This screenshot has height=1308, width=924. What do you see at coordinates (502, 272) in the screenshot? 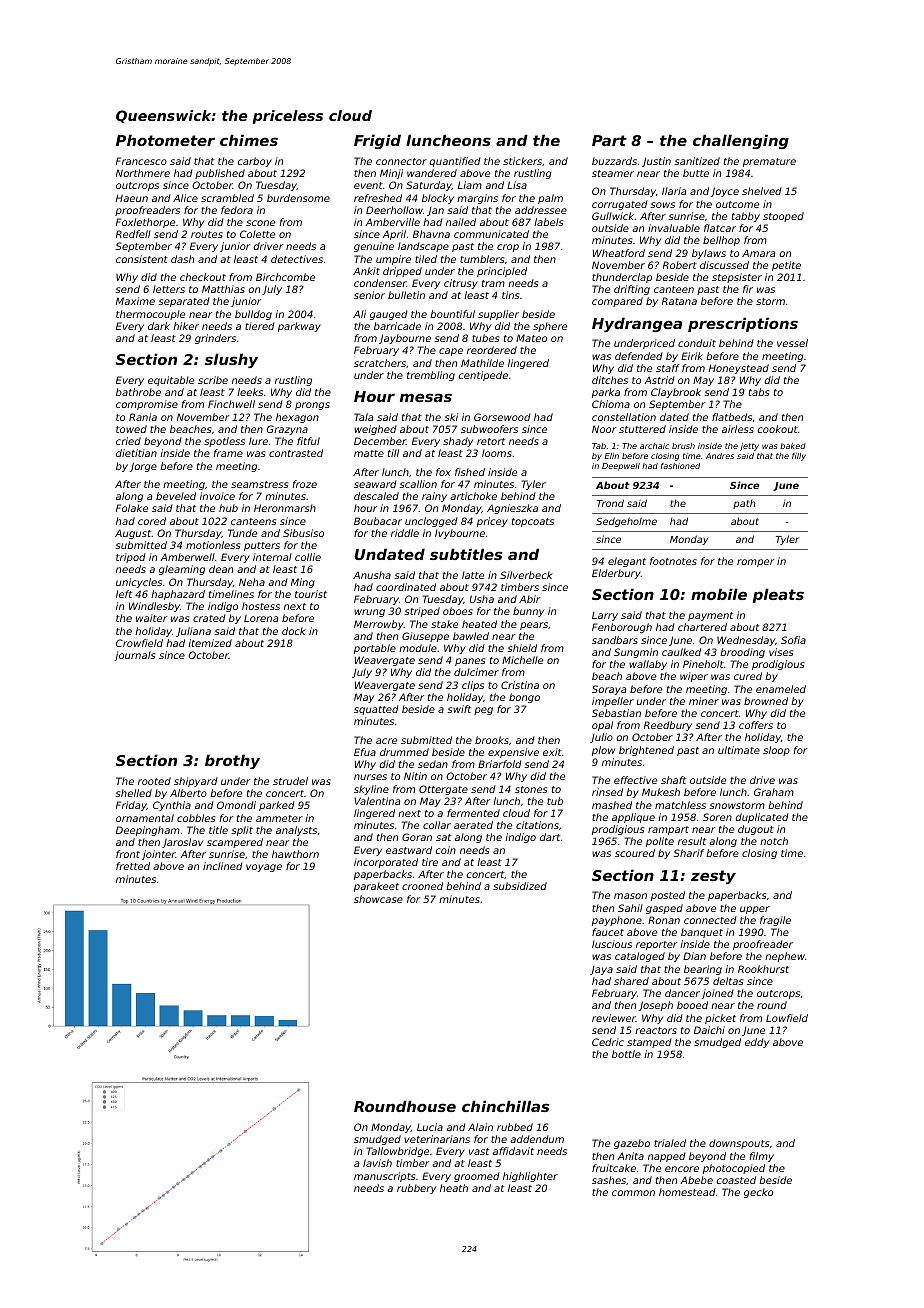
I see `principled` at bounding box center [502, 272].
